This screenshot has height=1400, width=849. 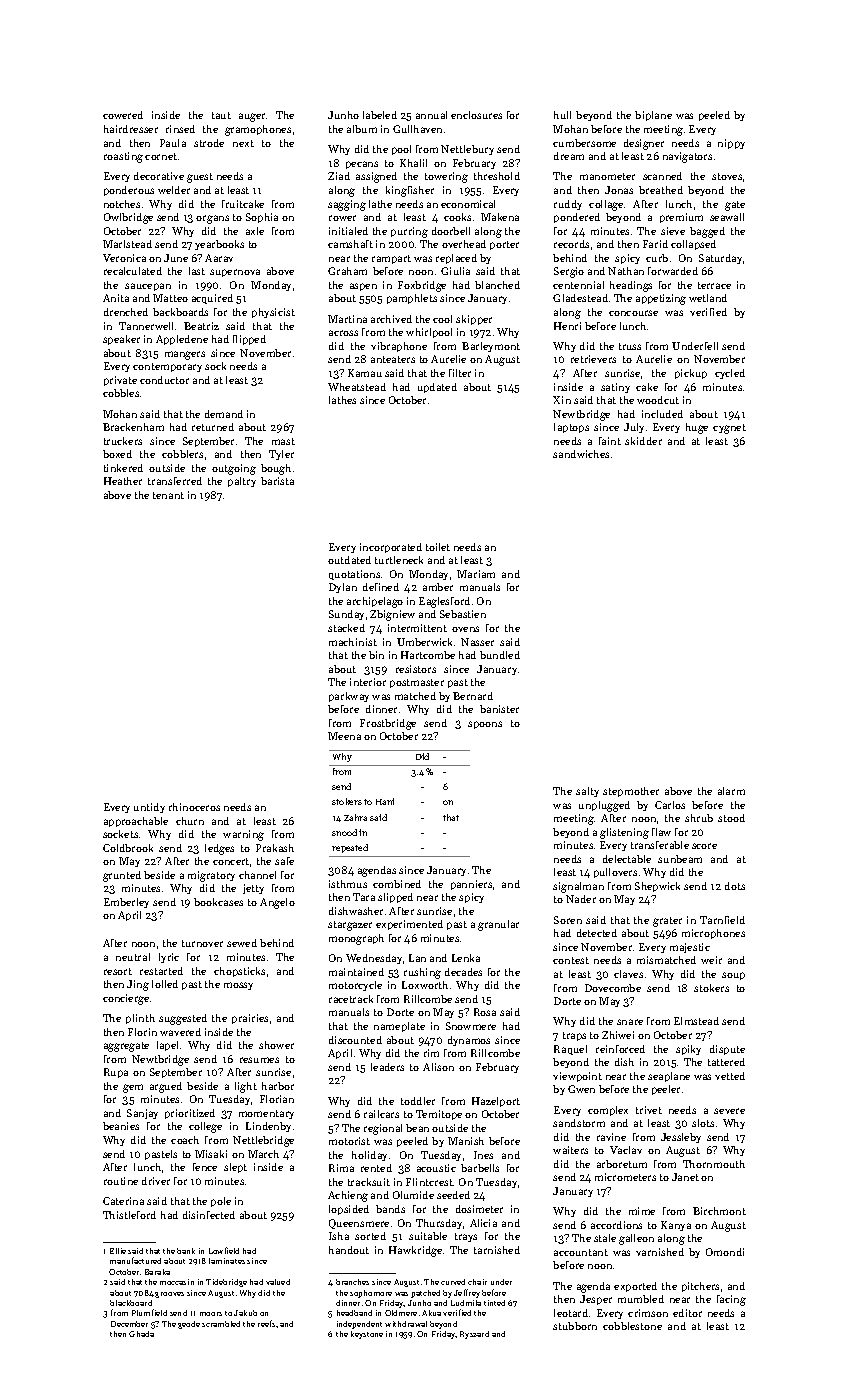 What do you see at coordinates (409, 925) in the screenshot?
I see `experimented` at bounding box center [409, 925].
